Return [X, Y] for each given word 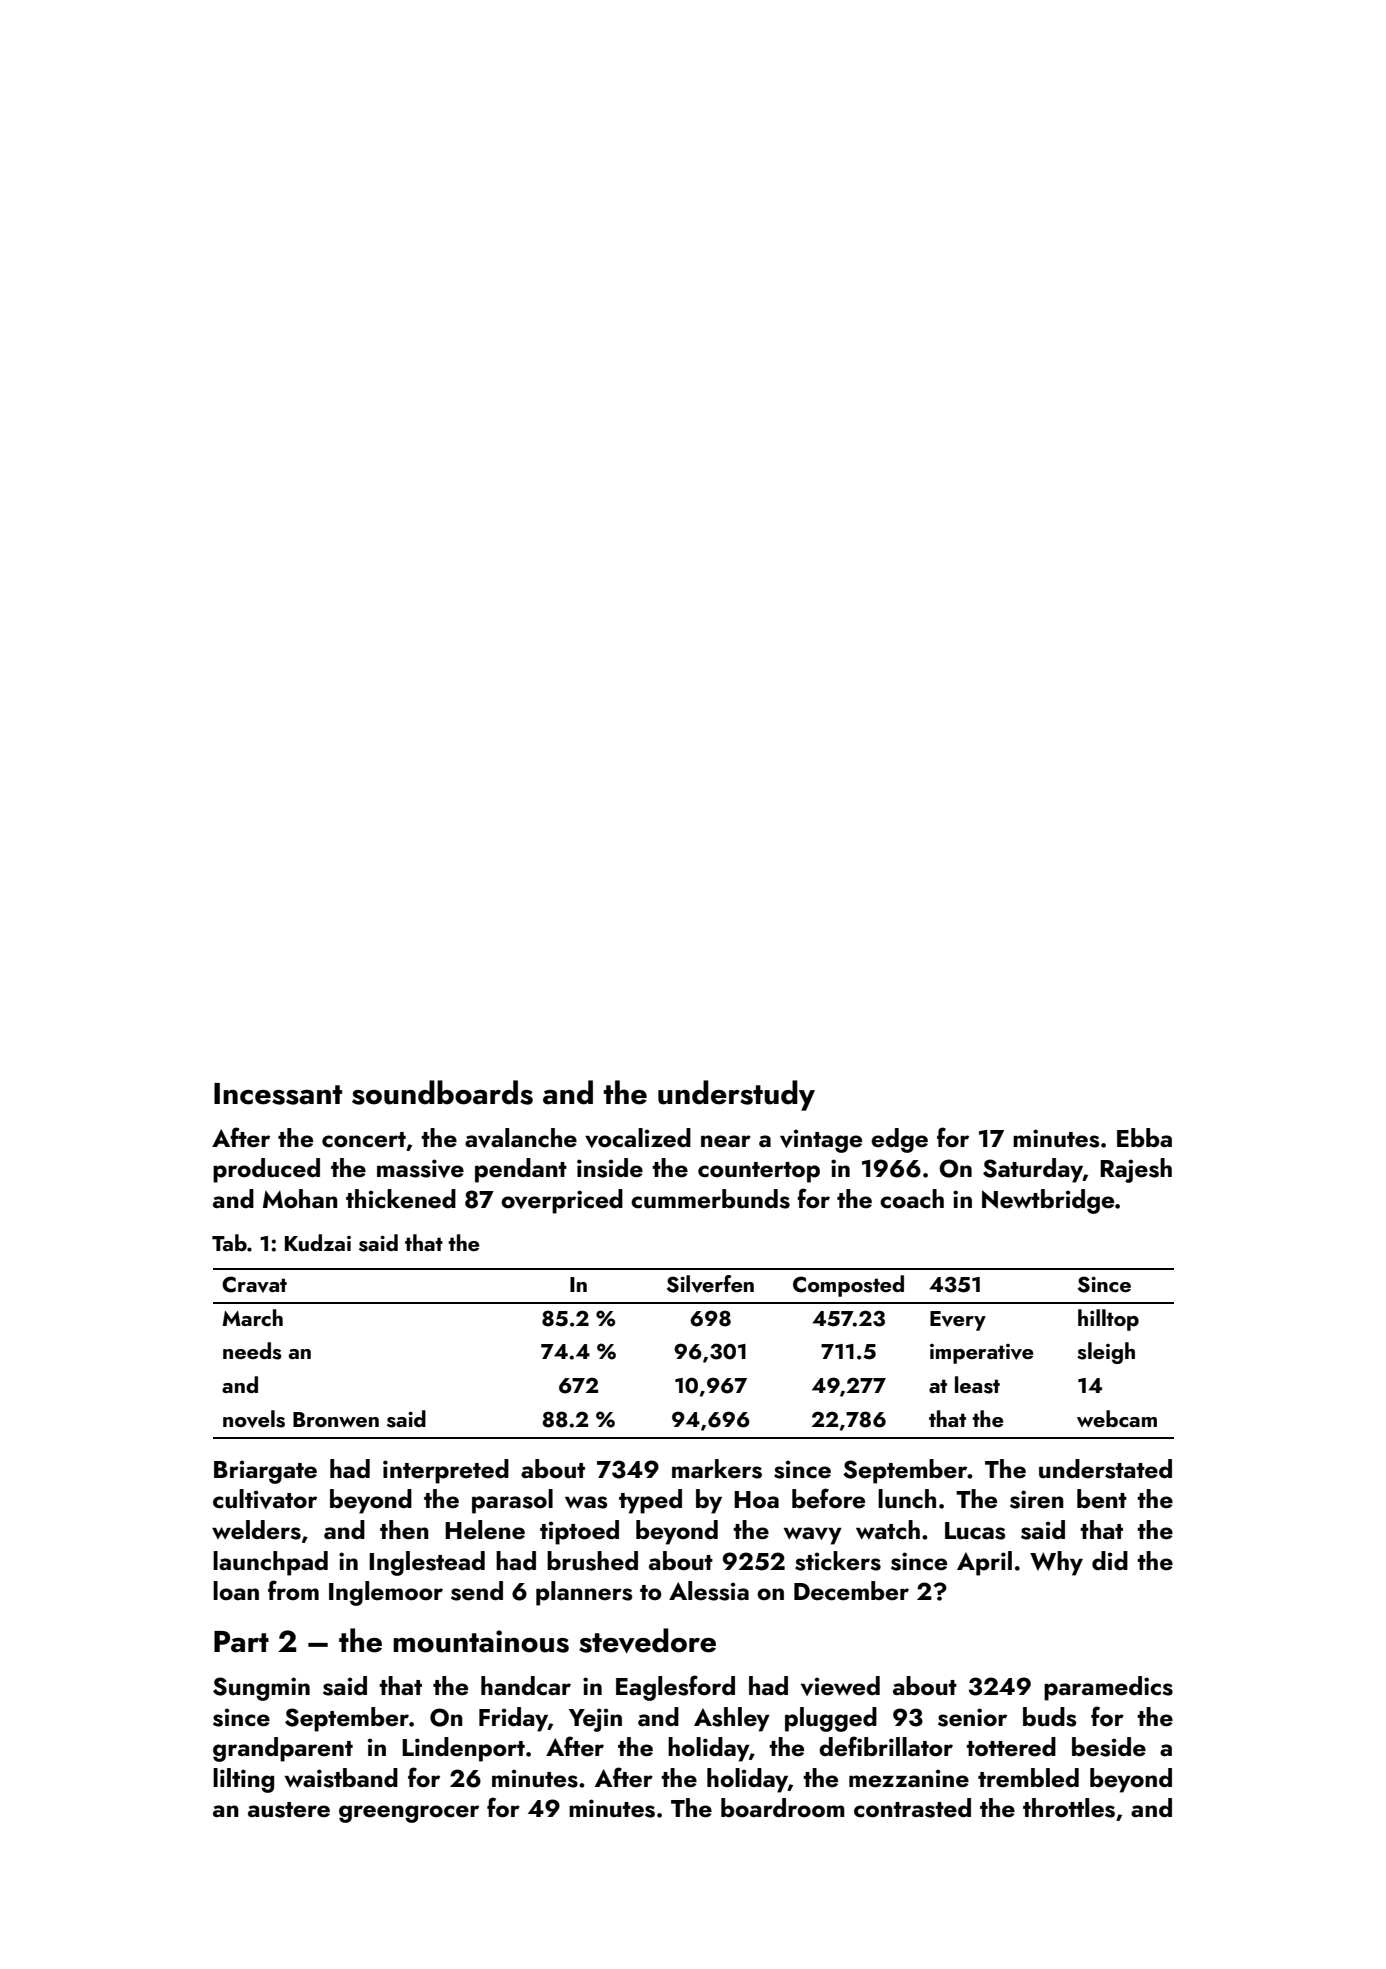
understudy [736, 1095]
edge [899, 1140]
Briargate [265, 1472]
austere [289, 1810]
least [977, 1385]
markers [717, 1469]
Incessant [278, 1094]
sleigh [1106, 1353]
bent [1102, 1499]
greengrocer [409, 1814]
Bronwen [336, 1419]
